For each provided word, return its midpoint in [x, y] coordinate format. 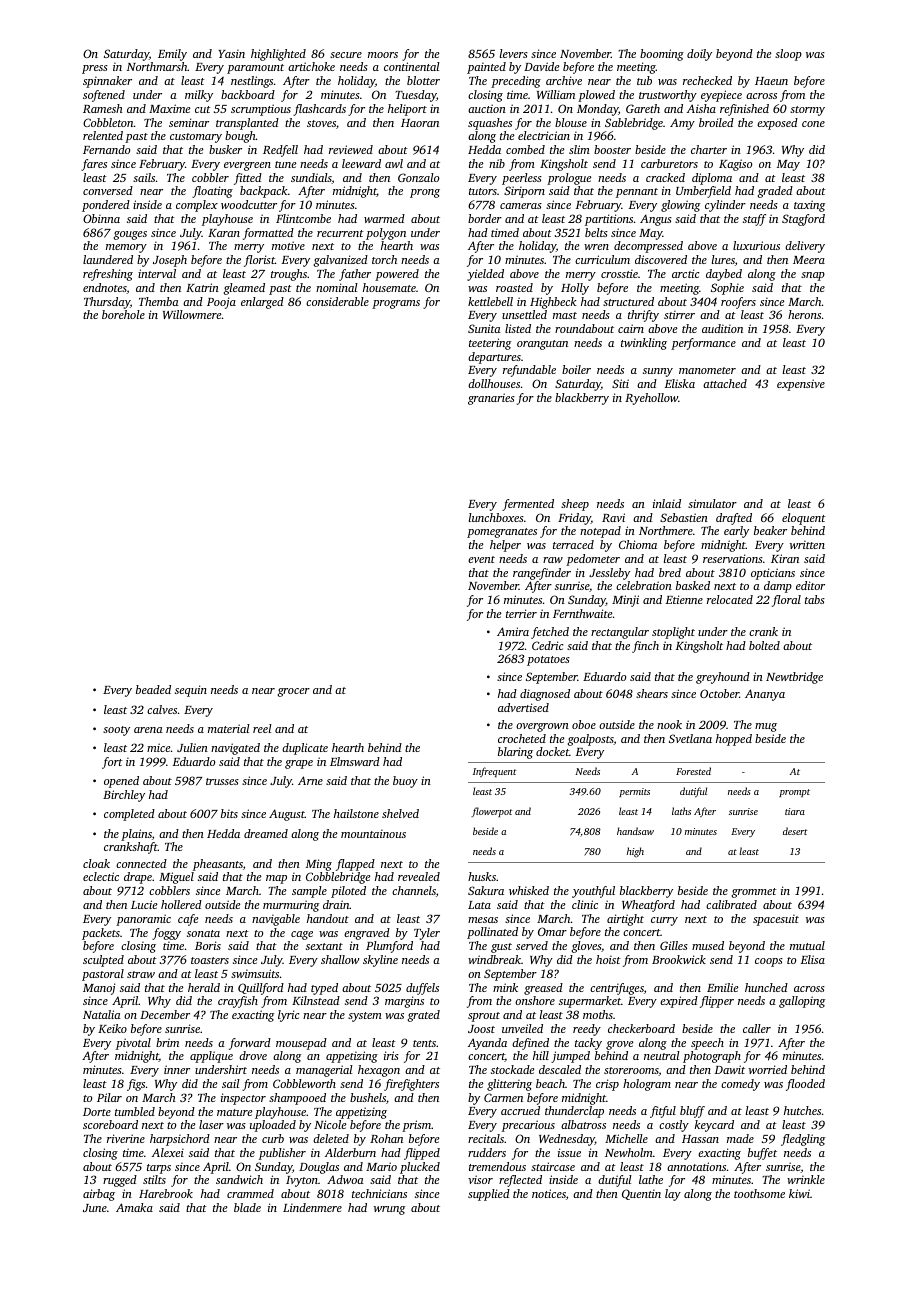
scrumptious [261, 110]
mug [766, 727]
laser [211, 1124]
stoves [321, 123]
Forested [693, 771]
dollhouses [494, 383]
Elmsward [355, 761]
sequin [191, 691]
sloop [788, 55]
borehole [123, 314]
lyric [288, 1016]
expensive [801, 385]
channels [414, 890]
